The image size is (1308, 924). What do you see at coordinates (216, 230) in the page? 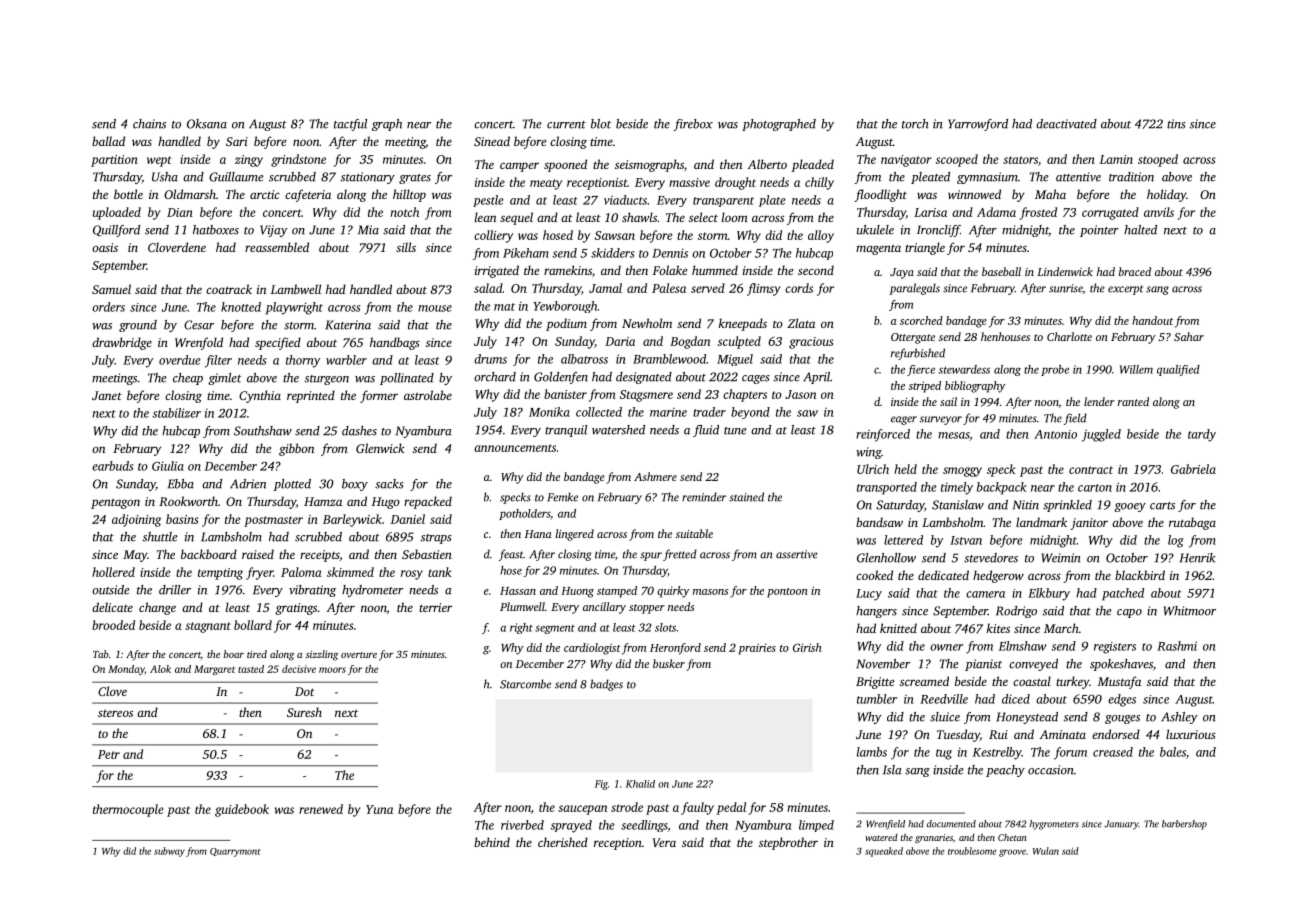
I see `hatboxes` at bounding box center [216, 230].
